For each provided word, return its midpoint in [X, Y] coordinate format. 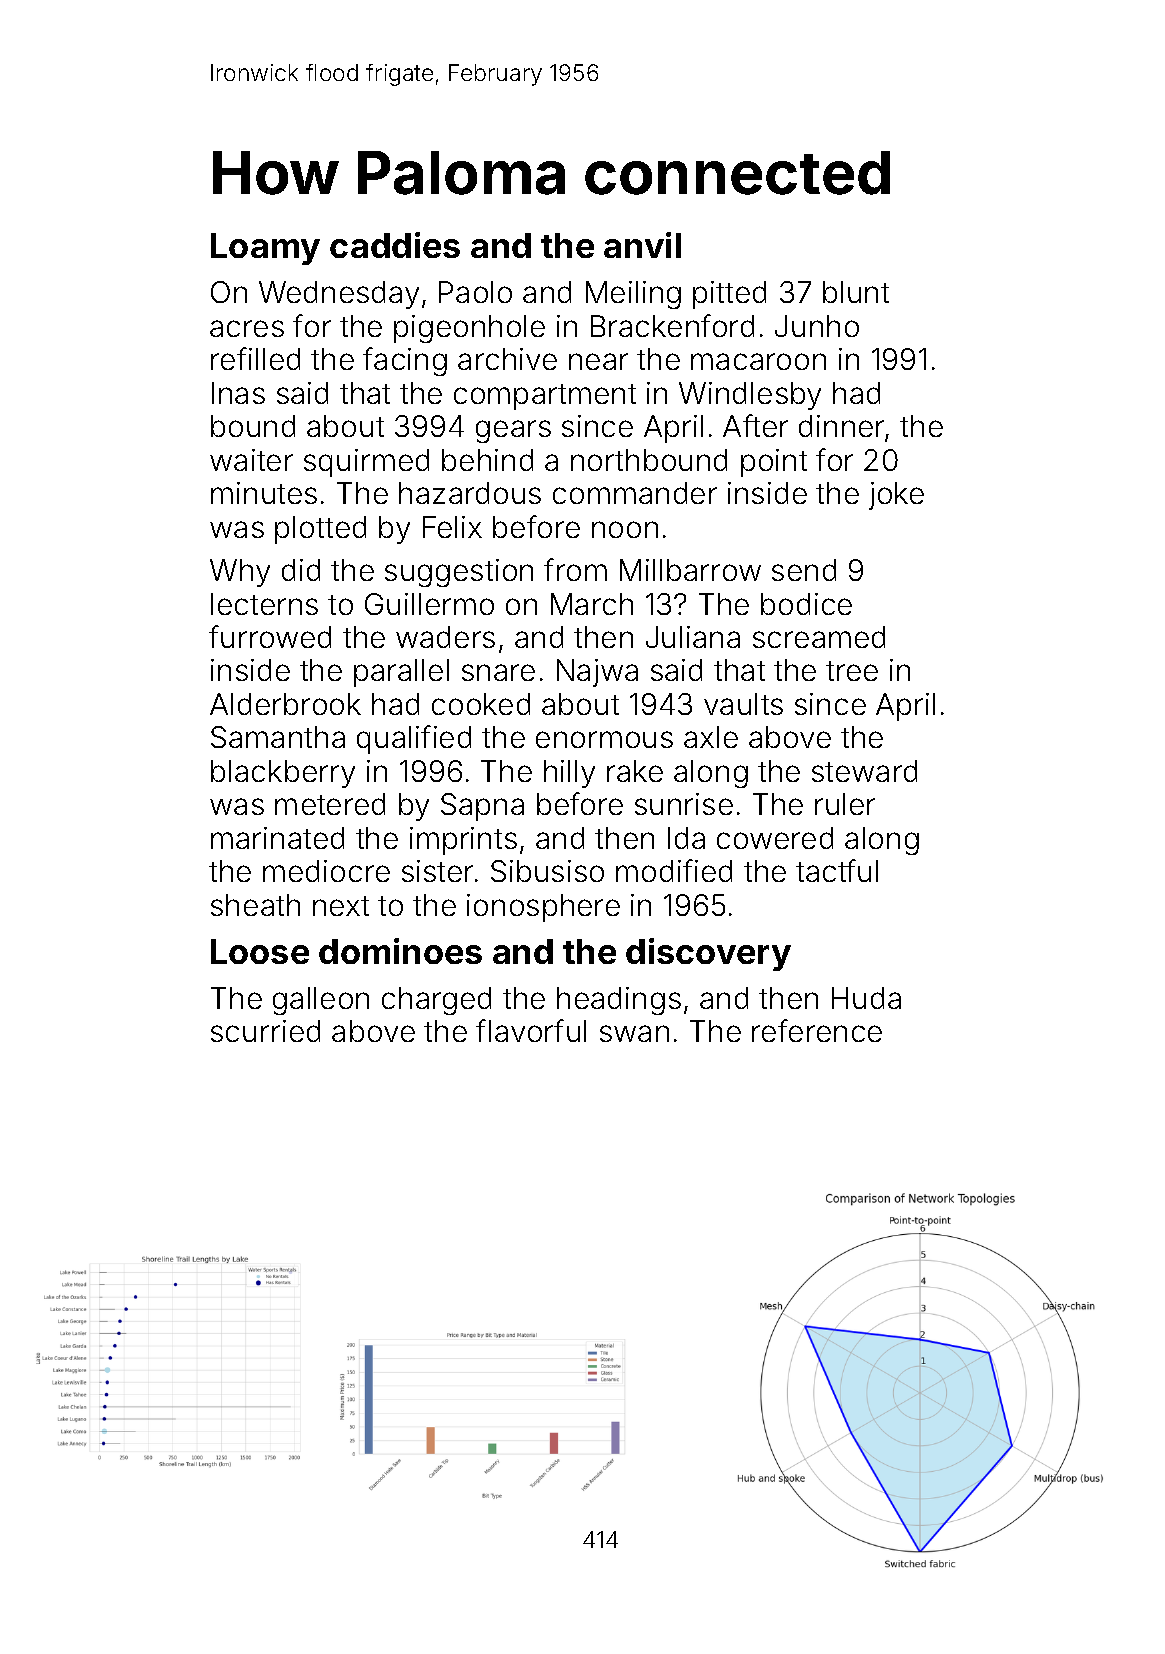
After [755, 425]
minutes [264, 493]
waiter [251, 460]
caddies [395, 245]
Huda [866, 998]
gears [513, 431]
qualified [414, 739]
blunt [856, 292]
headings [619, 1001]
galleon [321, 1001]
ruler [845, 804]
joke [896, 496]
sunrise [684, 804]
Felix [452, 527]
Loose [260, 951]
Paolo [475, 292]
